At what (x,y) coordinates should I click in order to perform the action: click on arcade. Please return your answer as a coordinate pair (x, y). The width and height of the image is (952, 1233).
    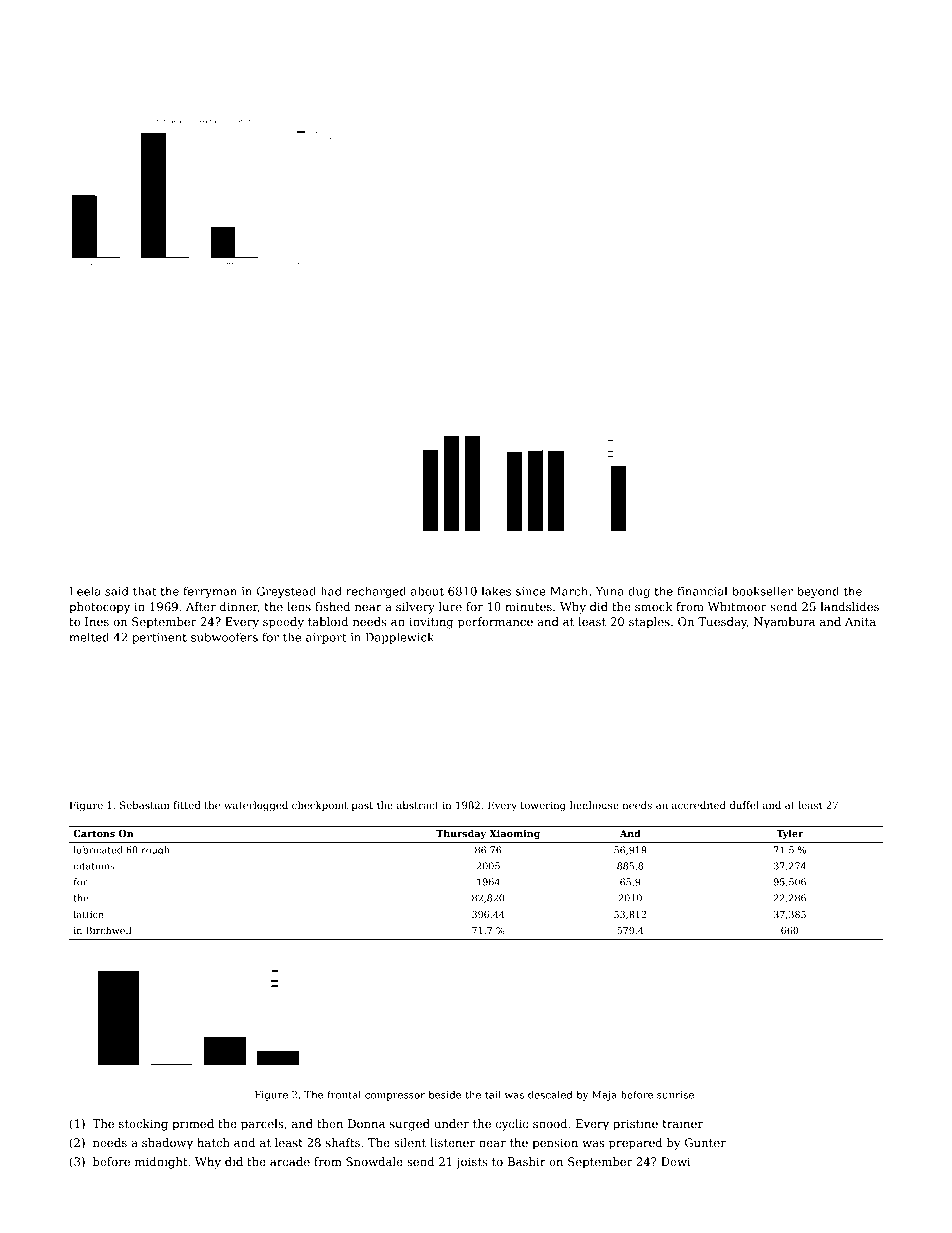
    Looking at the image, I should click on (290, 1161).
